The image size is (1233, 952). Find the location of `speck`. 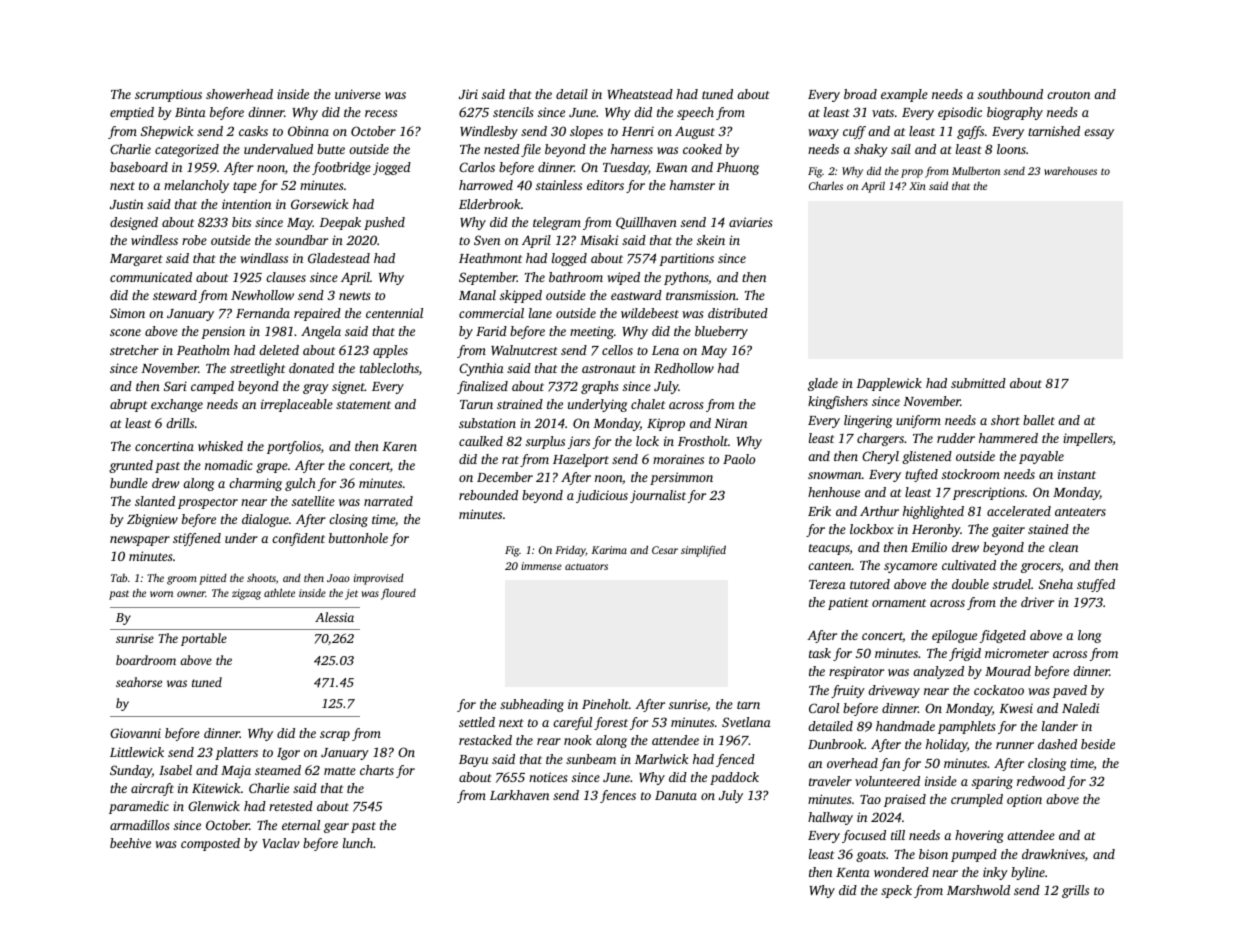

speck is located at coordinates (896, 891).
